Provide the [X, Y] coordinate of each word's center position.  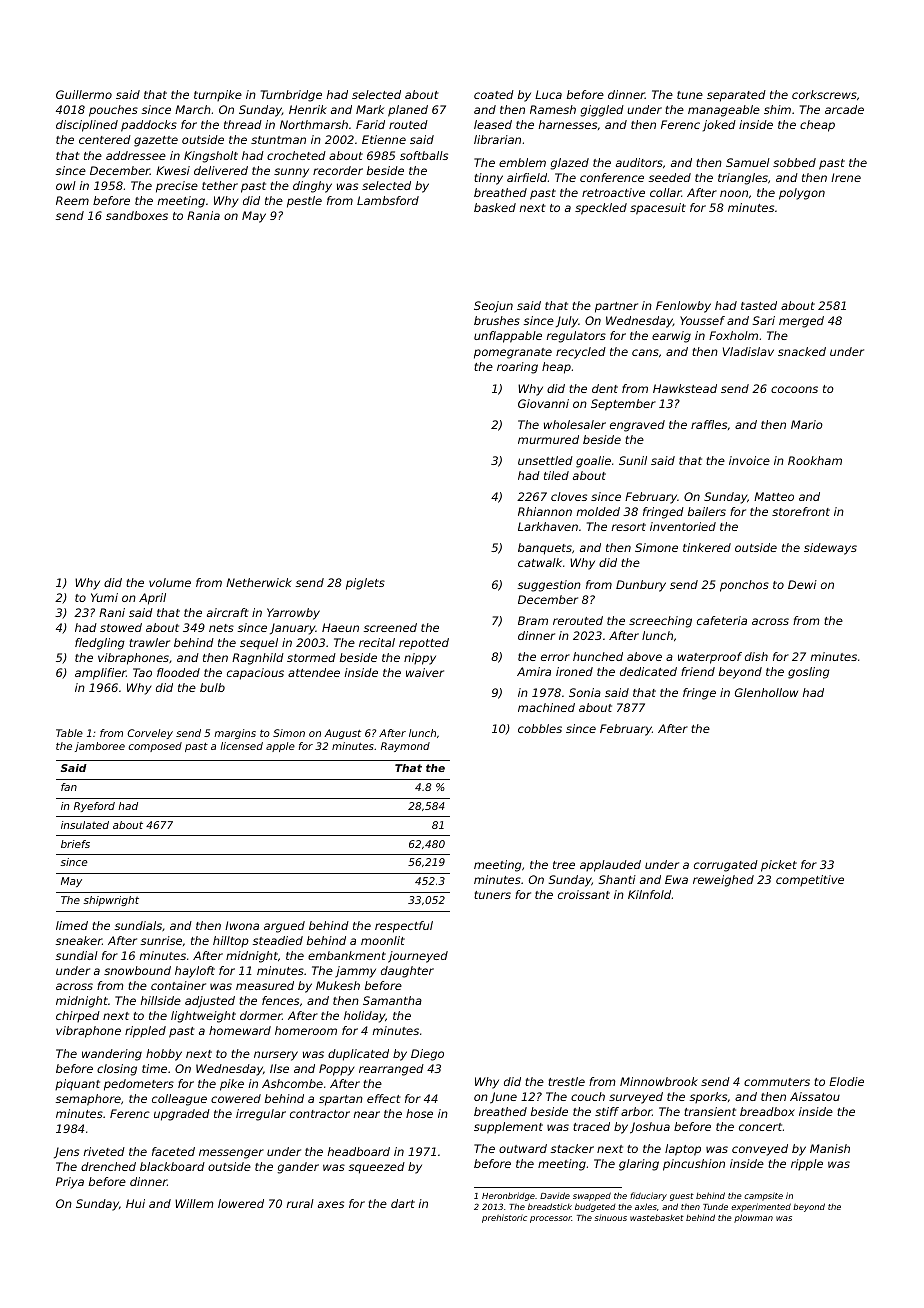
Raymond [405, 747]
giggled [602, 111]
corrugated [726, 866]
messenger [231, 1154]
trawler [149, 642]
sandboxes [137, 215]
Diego [427, 1055]
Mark [370, 109]
